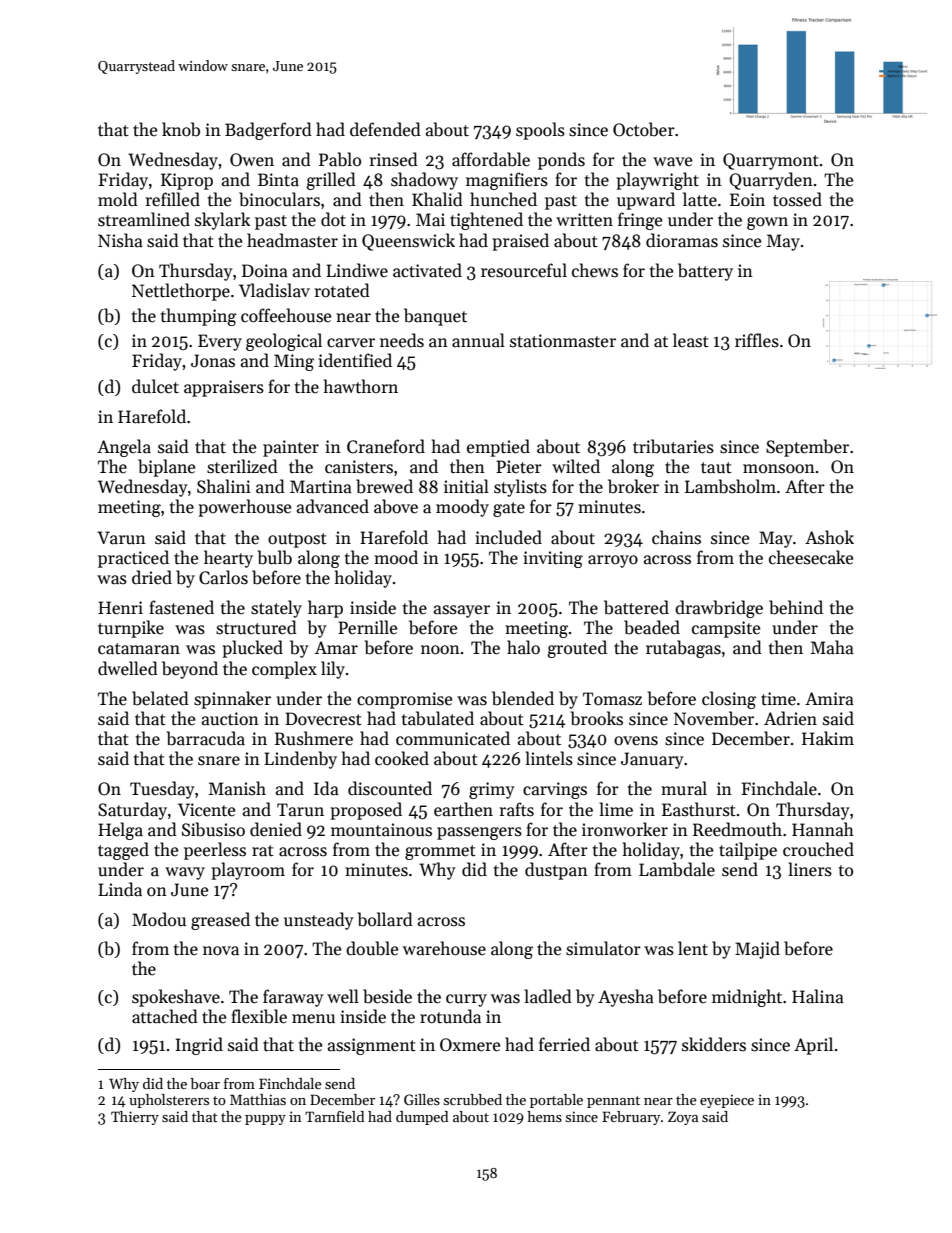  Describe the element at coordinates (135, 1118) in the screenshot. I see `Thierry` at that location.
